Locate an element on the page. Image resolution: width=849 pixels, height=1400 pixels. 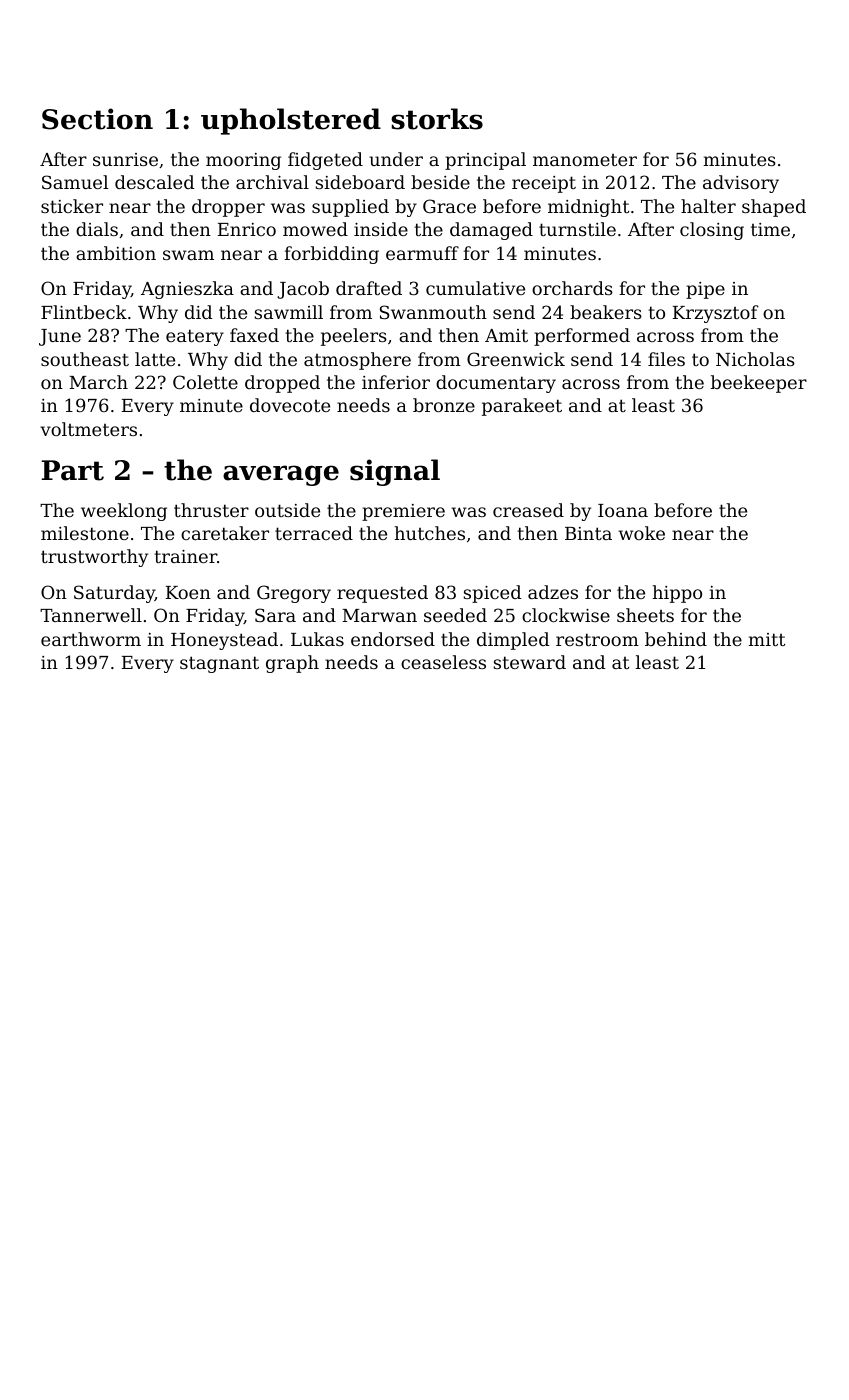
Tannerwell is located at coordinates (91, 615).
